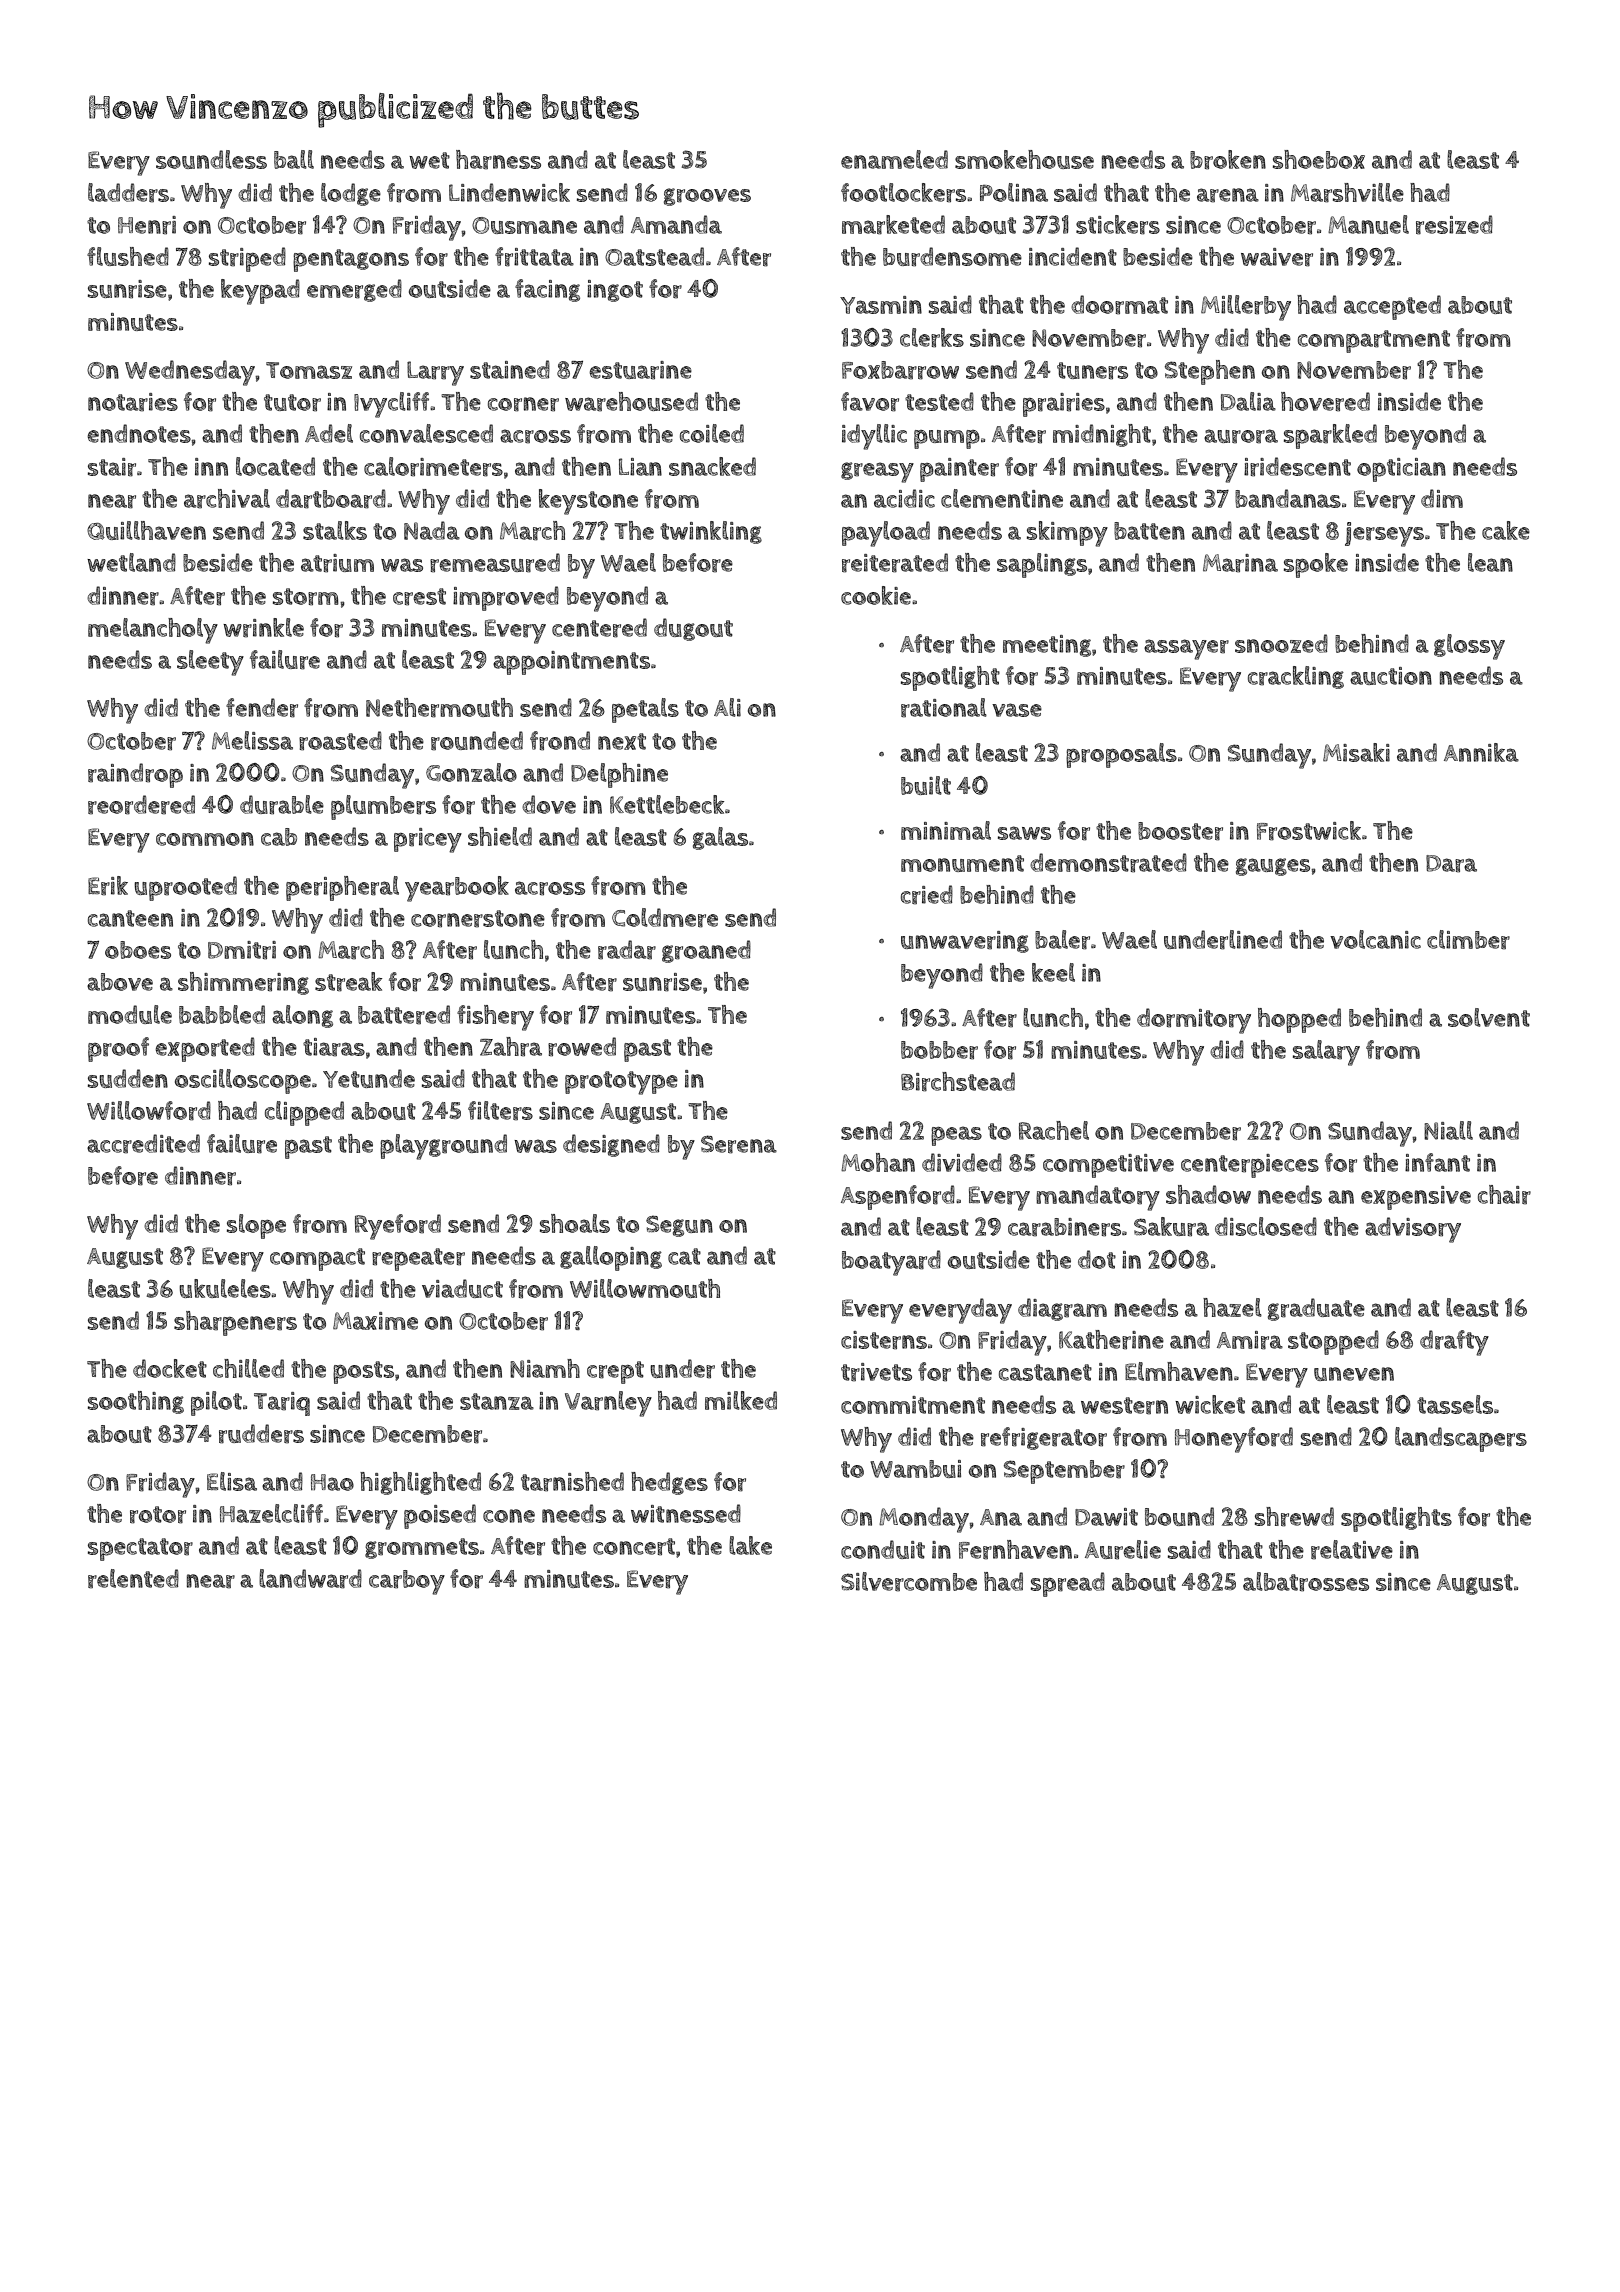 The height and width of the screenshot is (2292, 1620). What do you see at coordinates (477, 741) in the screenshot?
I see `rounded` at bounding box center [477, 741].
